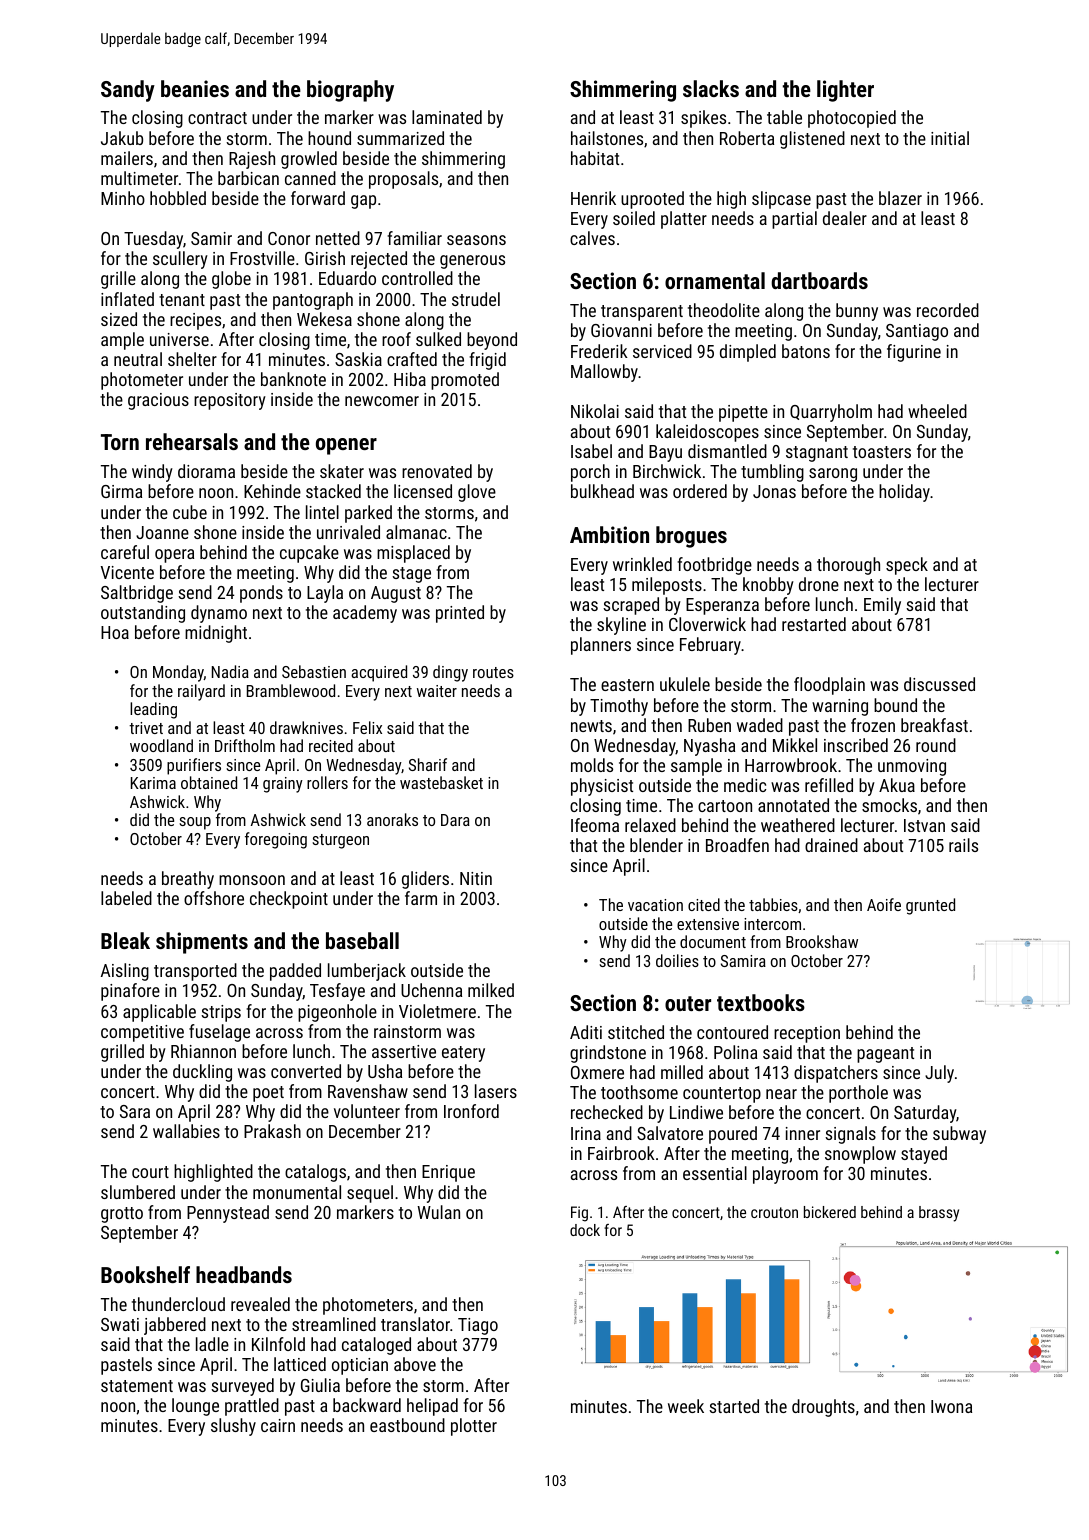 The width and height of the screenshot is (1089, 1540). Describe the element at coordinates (711, 88) in the screenshot. I see `slacks` at that location.
